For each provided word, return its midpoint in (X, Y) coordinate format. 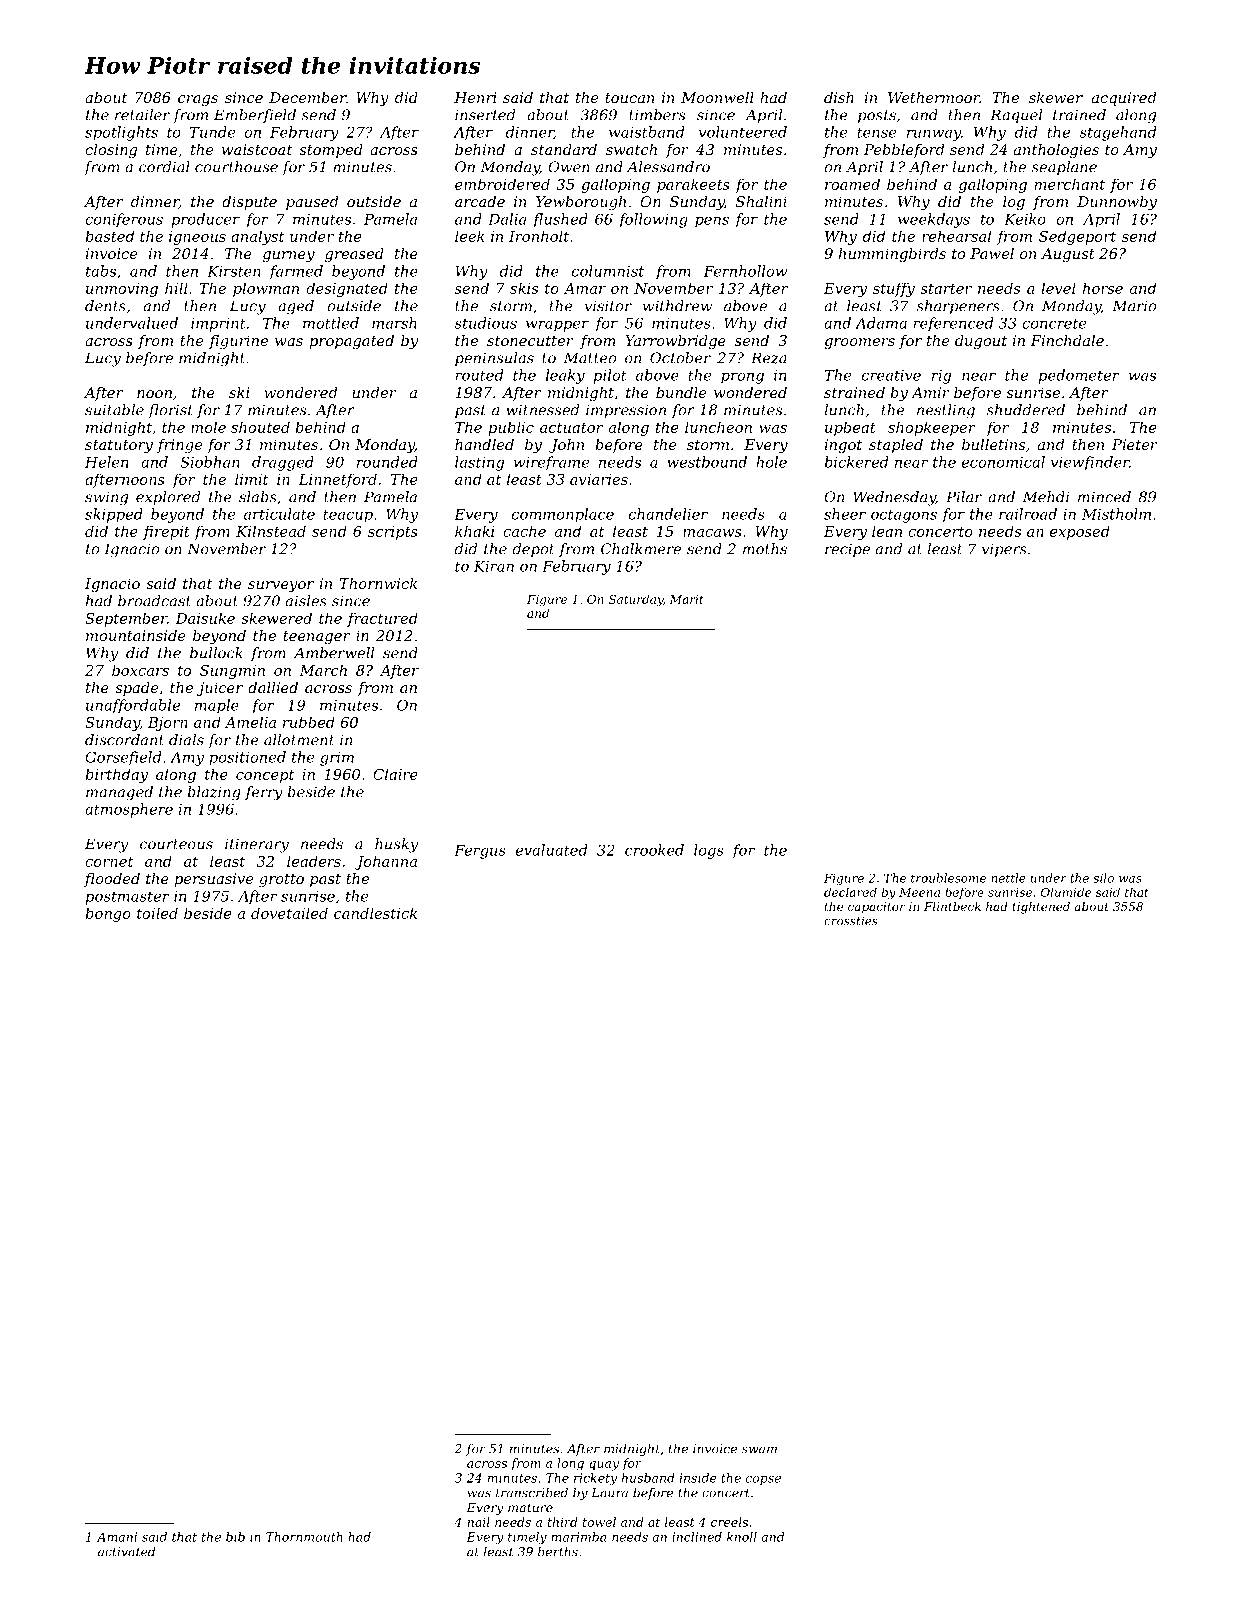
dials (186, 740)
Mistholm (1116, 514)
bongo (108, 914)
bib (235, 1537)
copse (763, 1480)
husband (648, 1478)
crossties (851, 921)
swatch (631, 149)
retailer (142, 115)
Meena (919, 892)
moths (765, 549)
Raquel (1016, 116)
